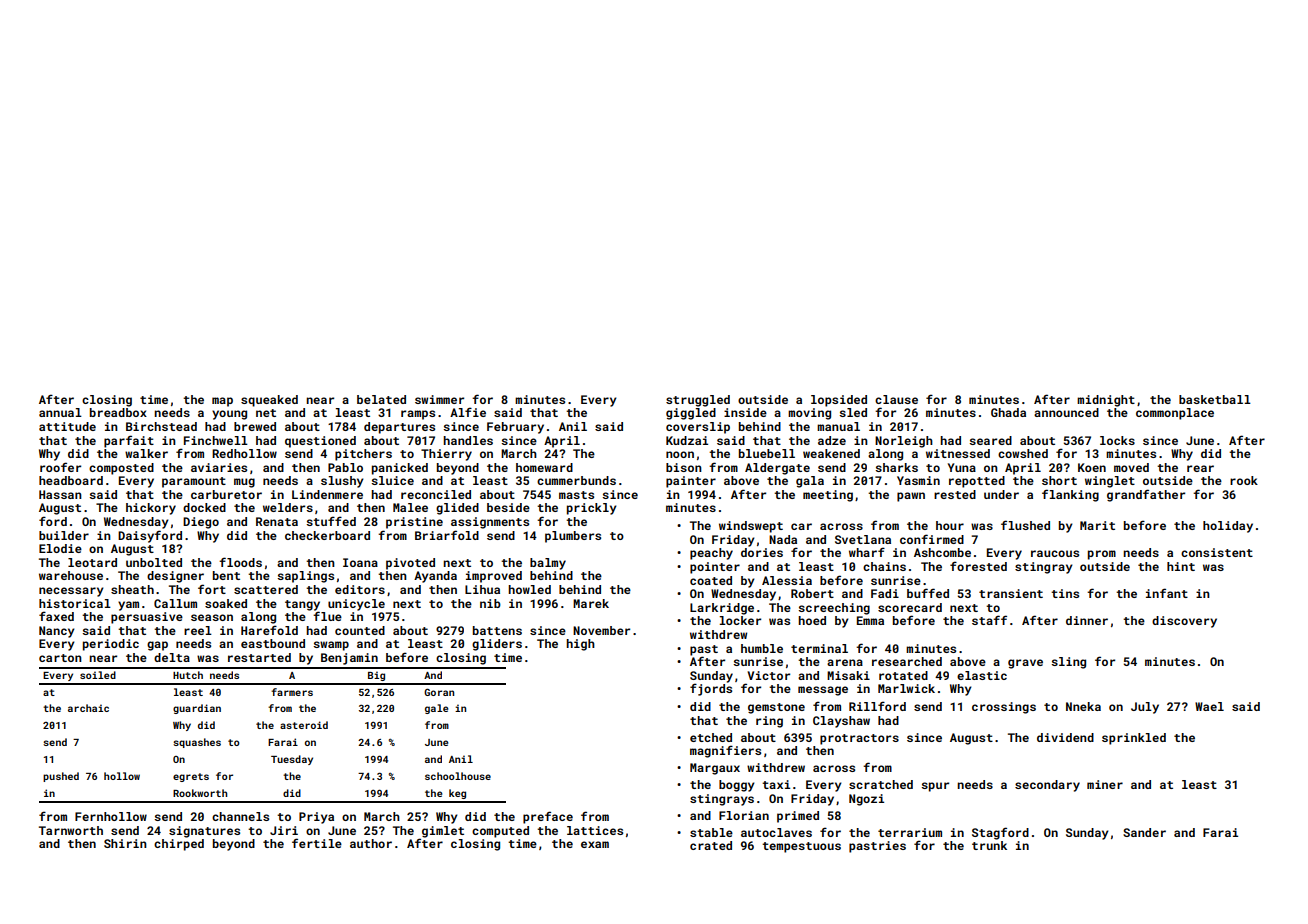 Image resolution: width=1308 pixels, height=924 pixels. I want to click on Marek, so click(591, 603).
